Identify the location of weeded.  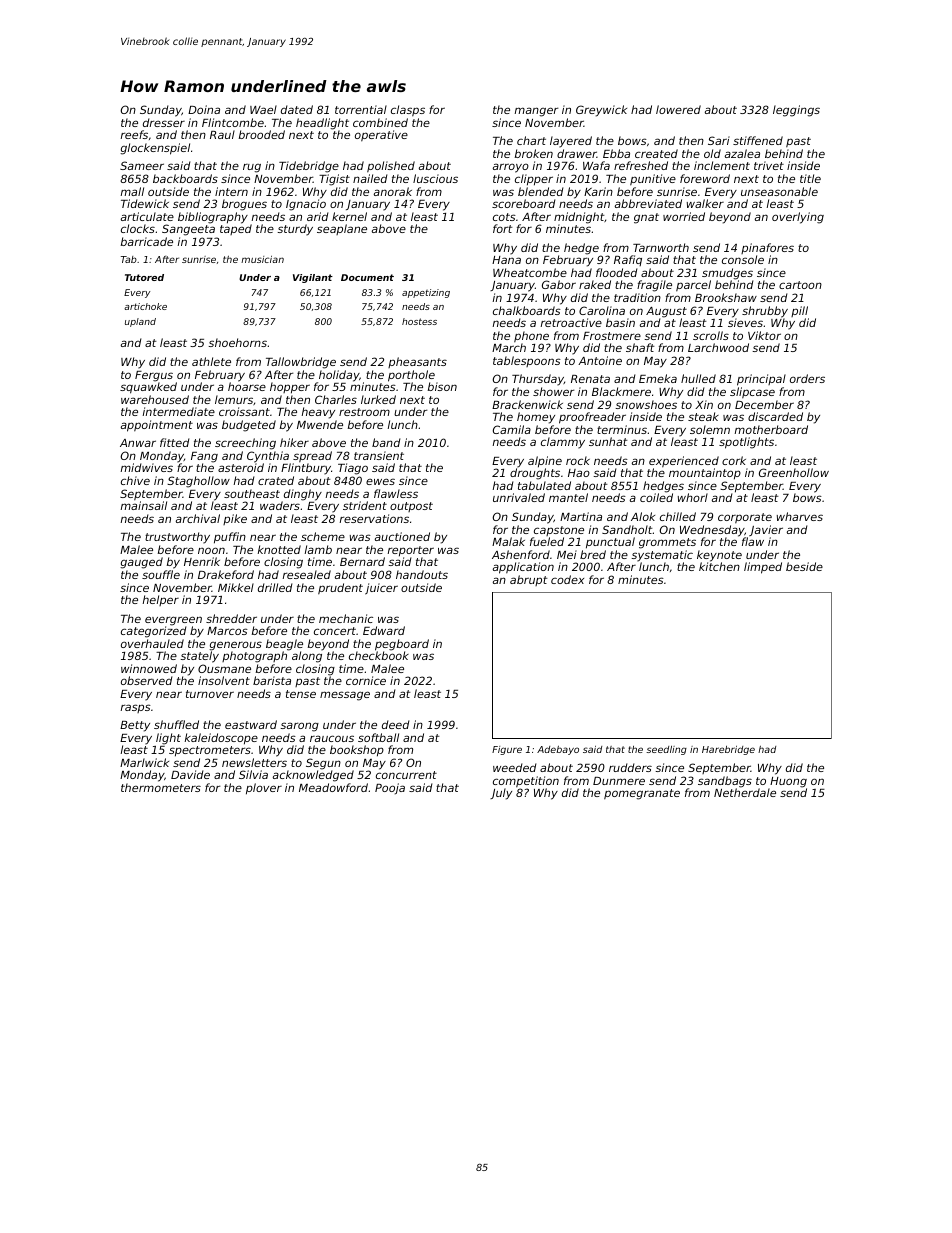
(514, 767).
